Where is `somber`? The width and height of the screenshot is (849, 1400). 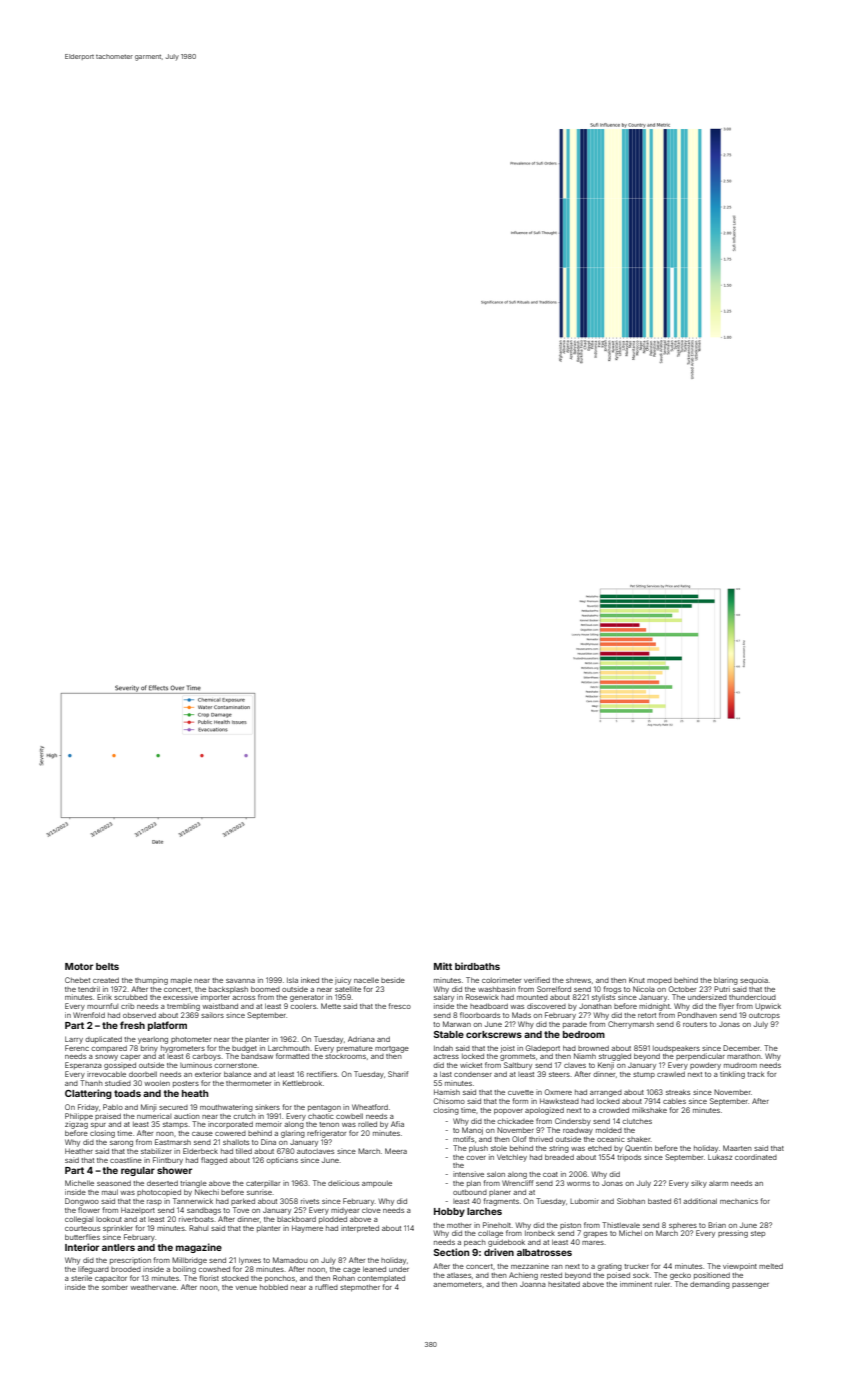 somber is located at coordinates (115, 1287).
